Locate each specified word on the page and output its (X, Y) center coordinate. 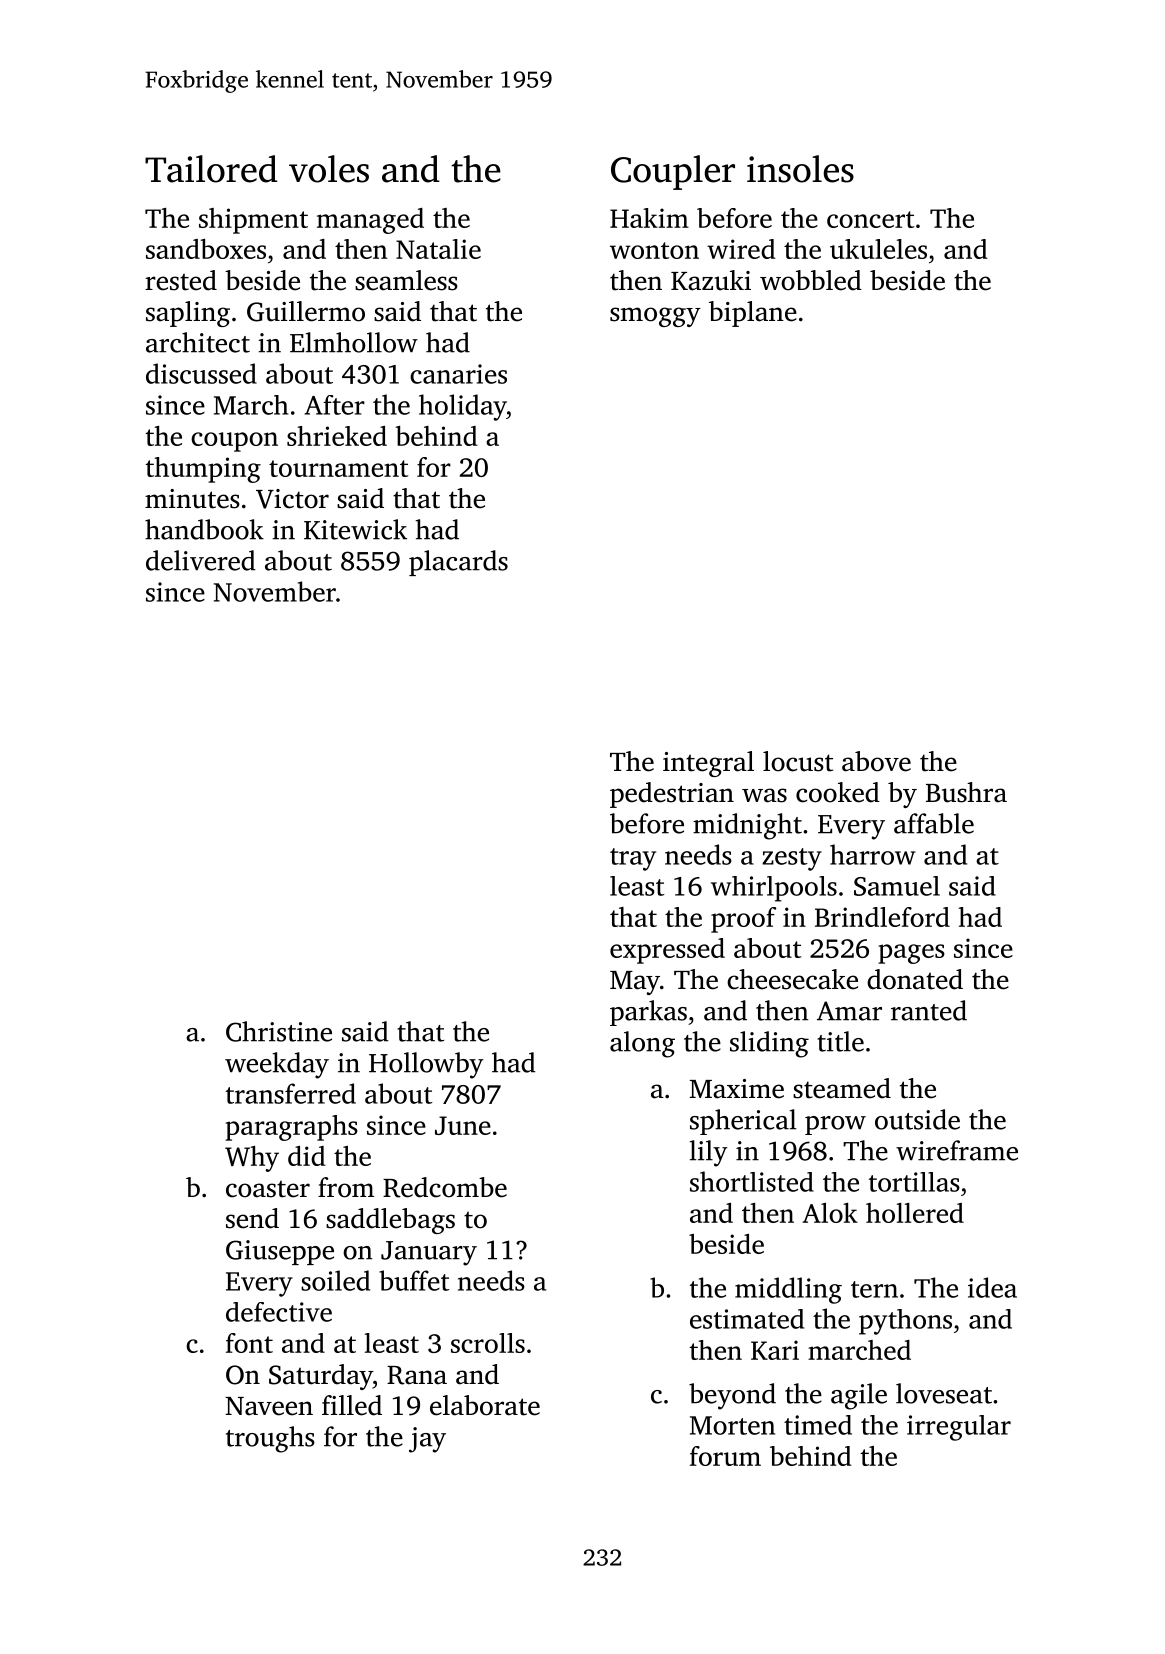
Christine (279, 1031)
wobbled (811, 280)
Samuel (897, 886)
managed (370, 221)
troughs (270, 1439)
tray (633, 859)
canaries (458, 374)
